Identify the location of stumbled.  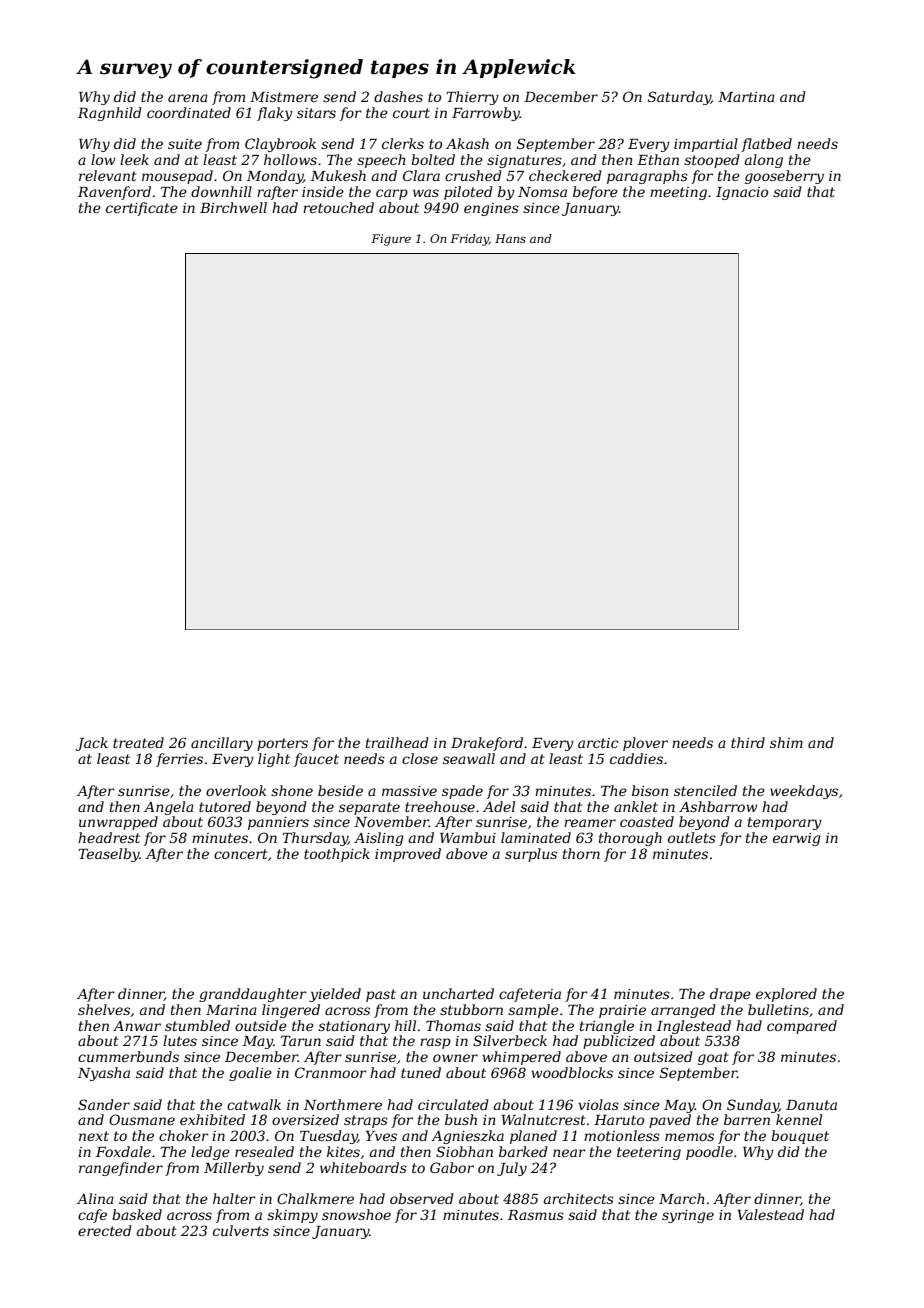
(197, 1025).
